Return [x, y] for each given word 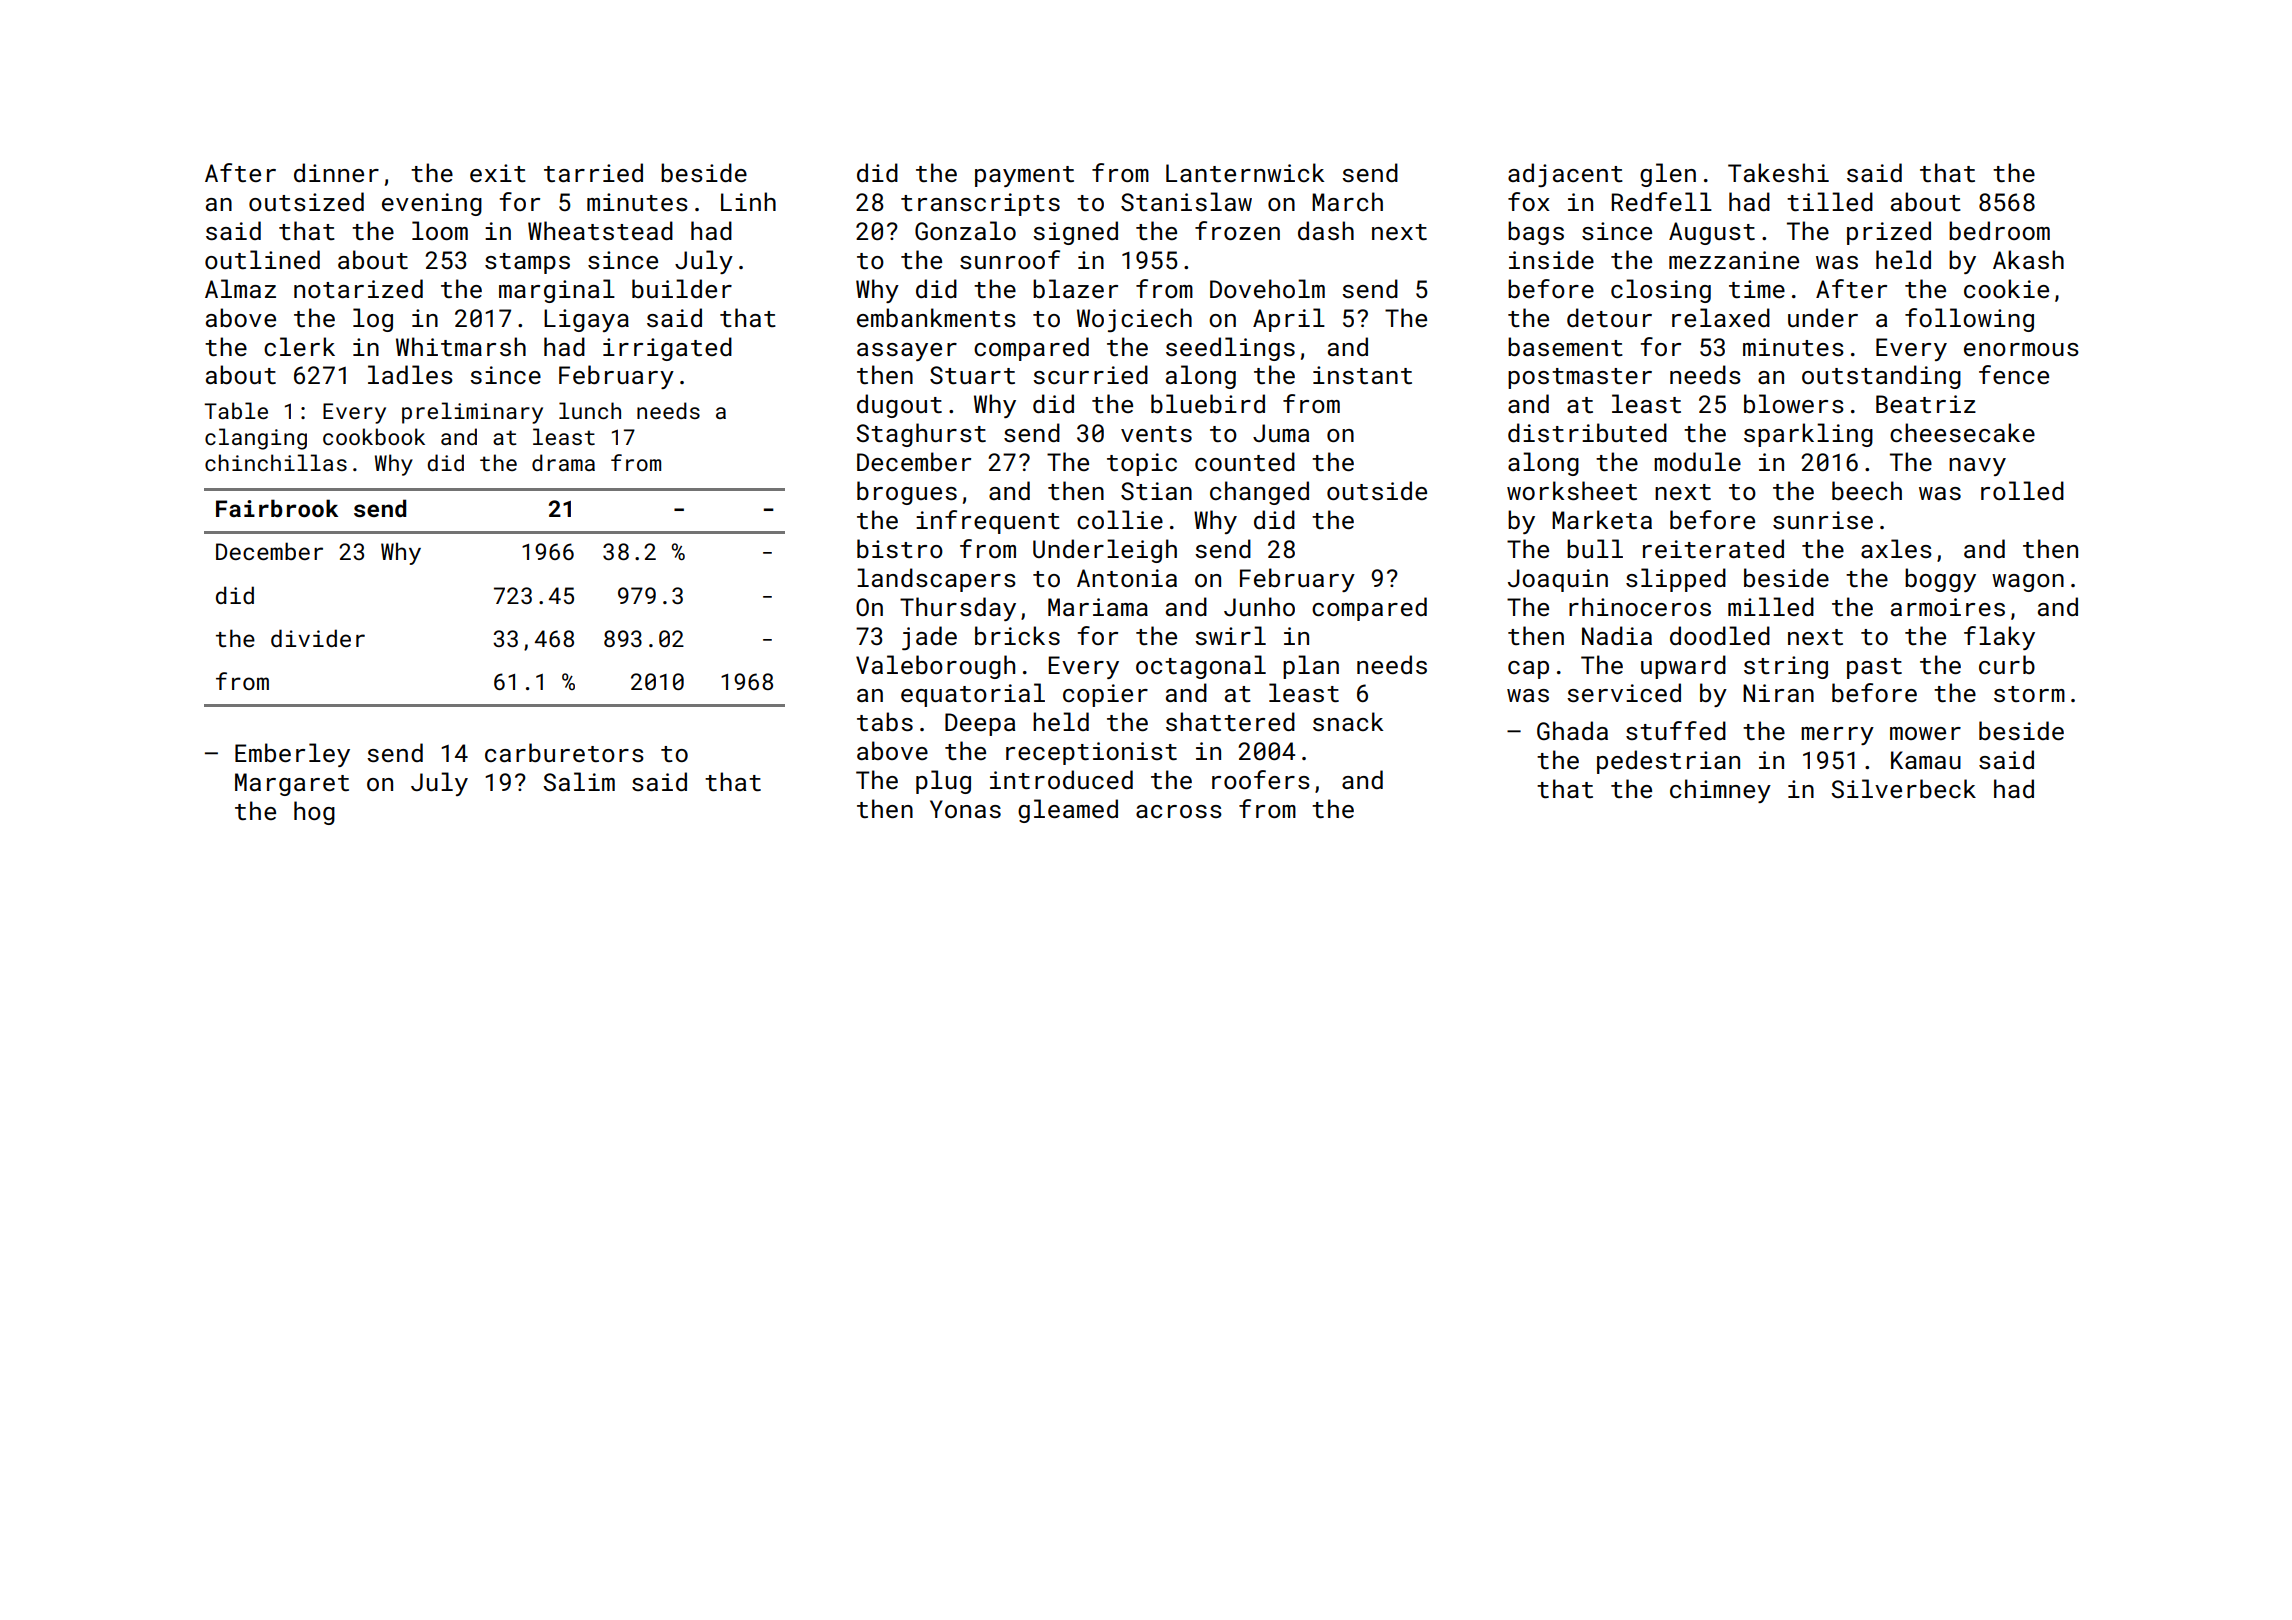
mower [1925, 733]
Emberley [292, 755]
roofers [1261, 779]
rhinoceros [1640, 606]
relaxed [1721, 317]
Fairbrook [277, 508]
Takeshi [1778, 172]
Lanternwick [1245, 172]
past [1874, 668]
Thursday [958, 609]
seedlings [1230, 349]
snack [1348, 721]
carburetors [564, 752]
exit [498, 173]
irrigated [667, 349]
